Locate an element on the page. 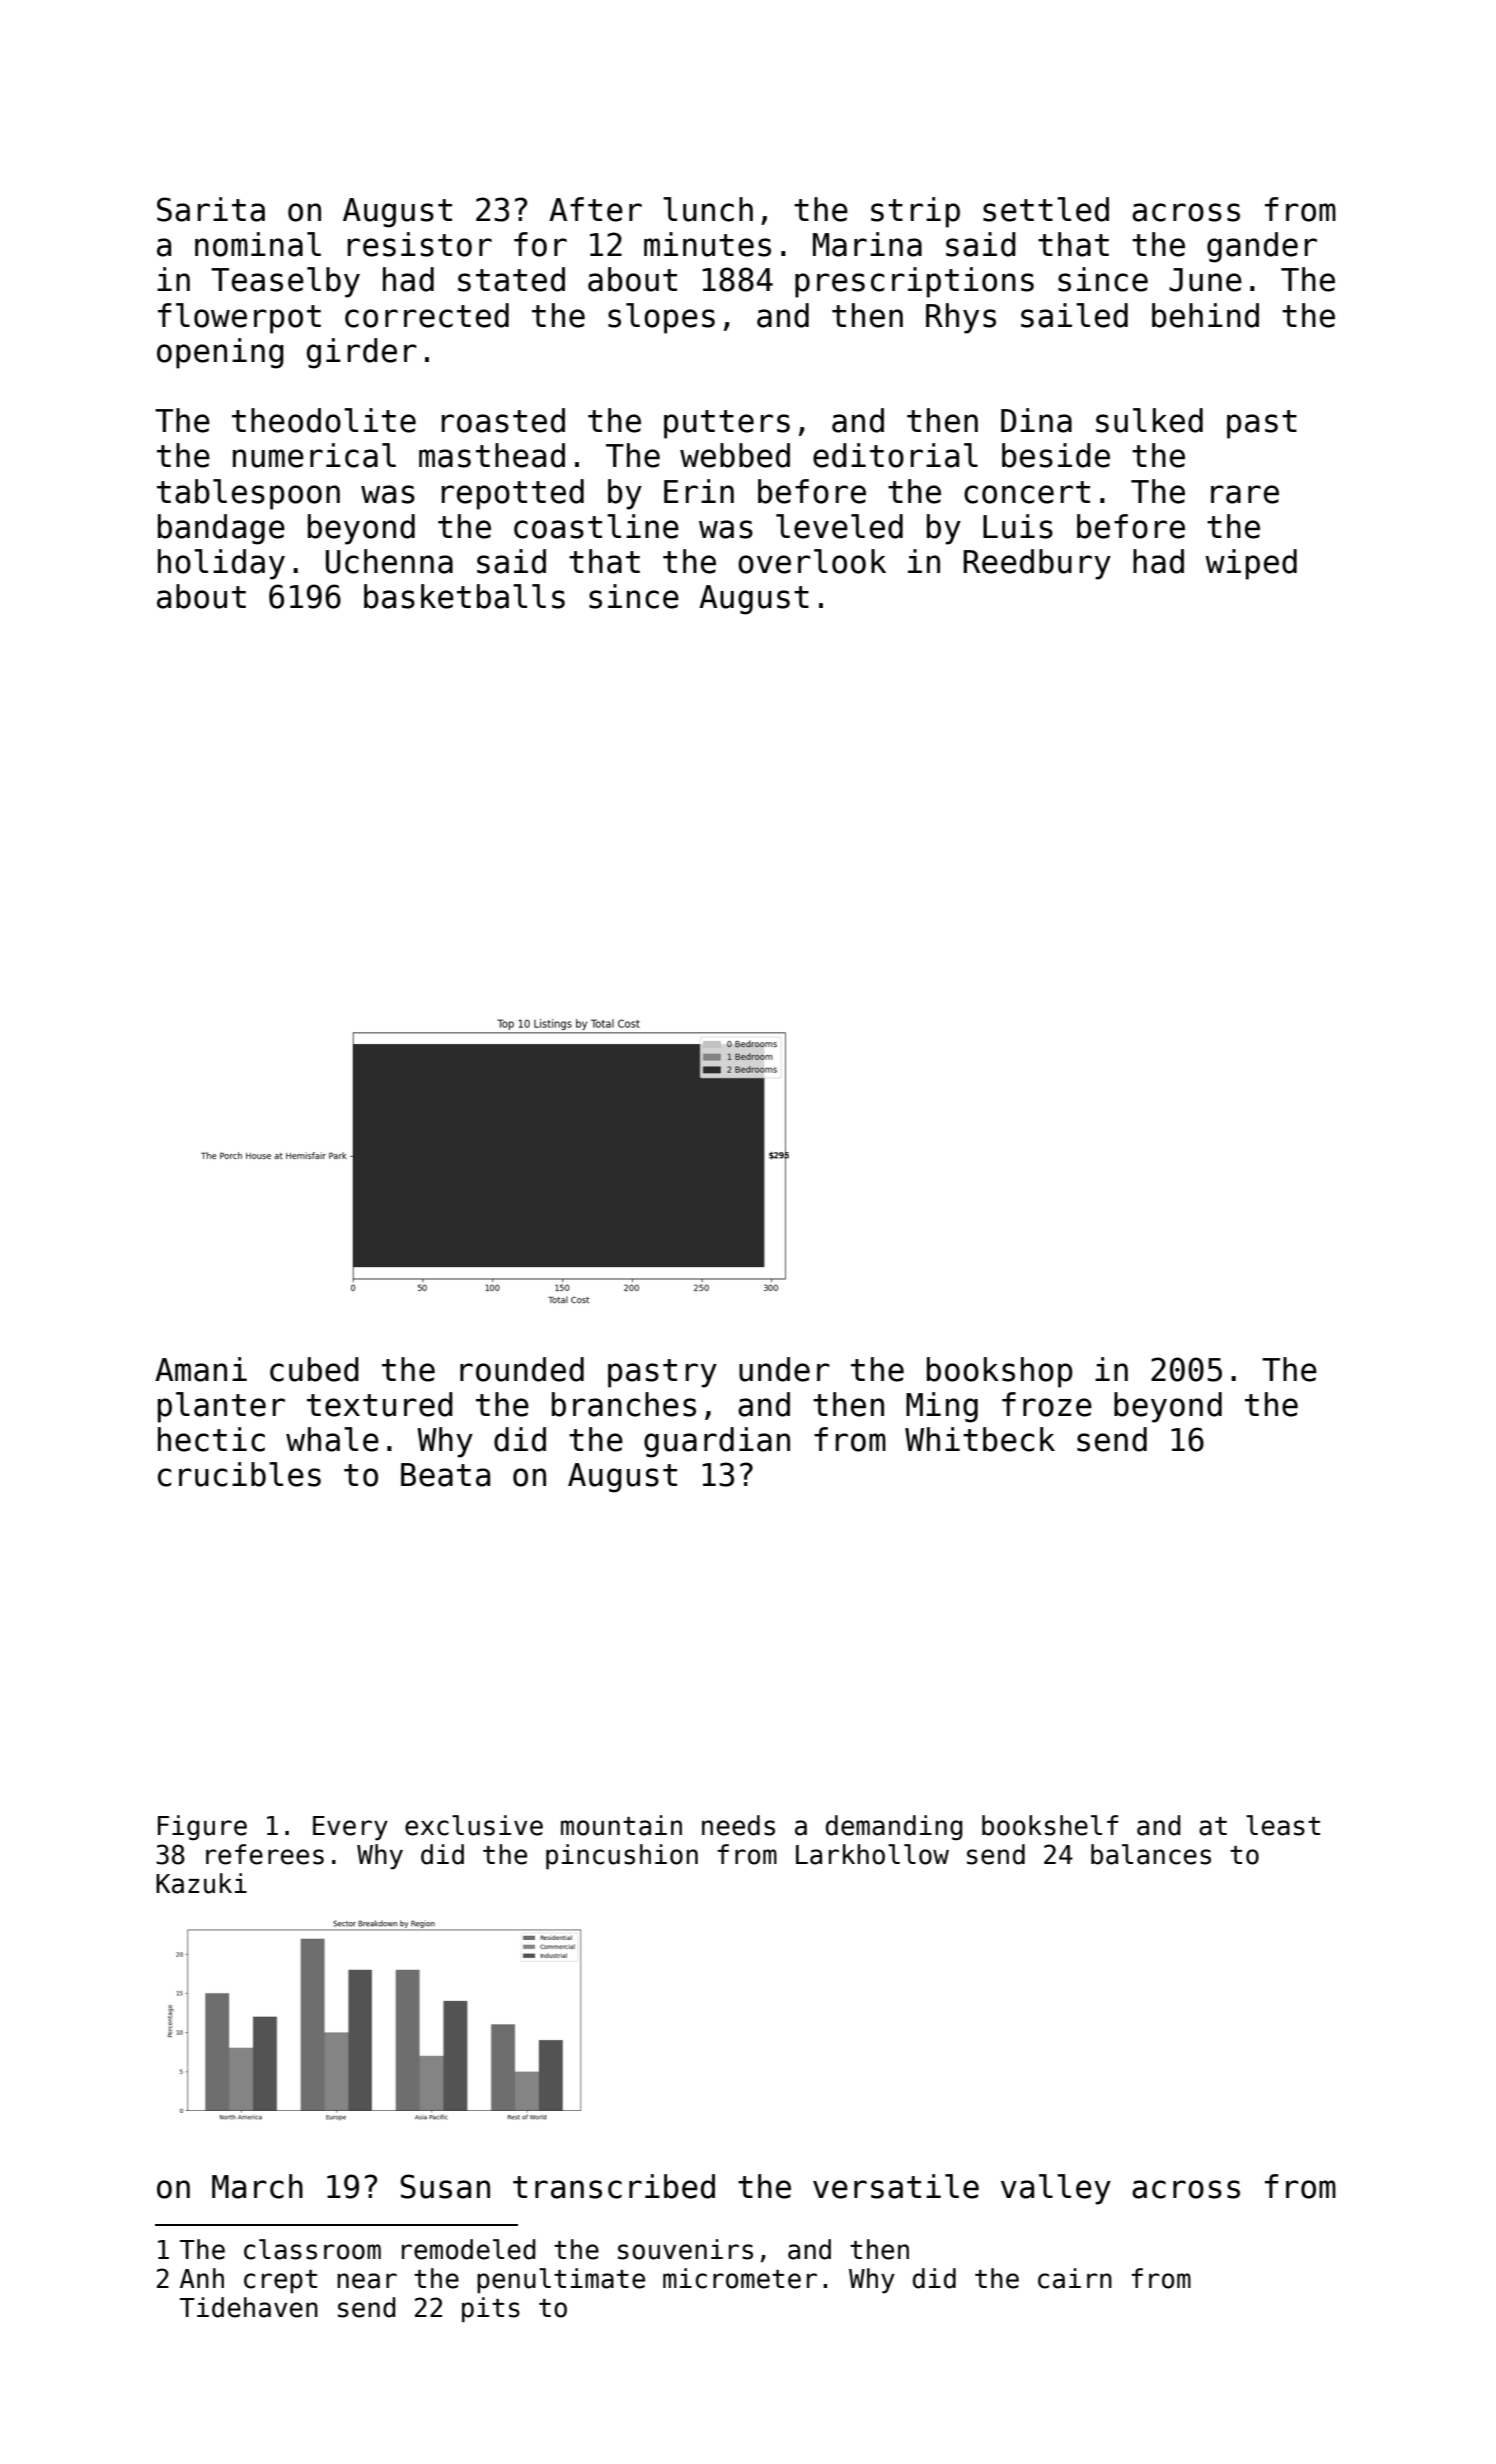 The width and height of the document is (1496, 2464). Reedbury is located at coordinates (1037, 564).
